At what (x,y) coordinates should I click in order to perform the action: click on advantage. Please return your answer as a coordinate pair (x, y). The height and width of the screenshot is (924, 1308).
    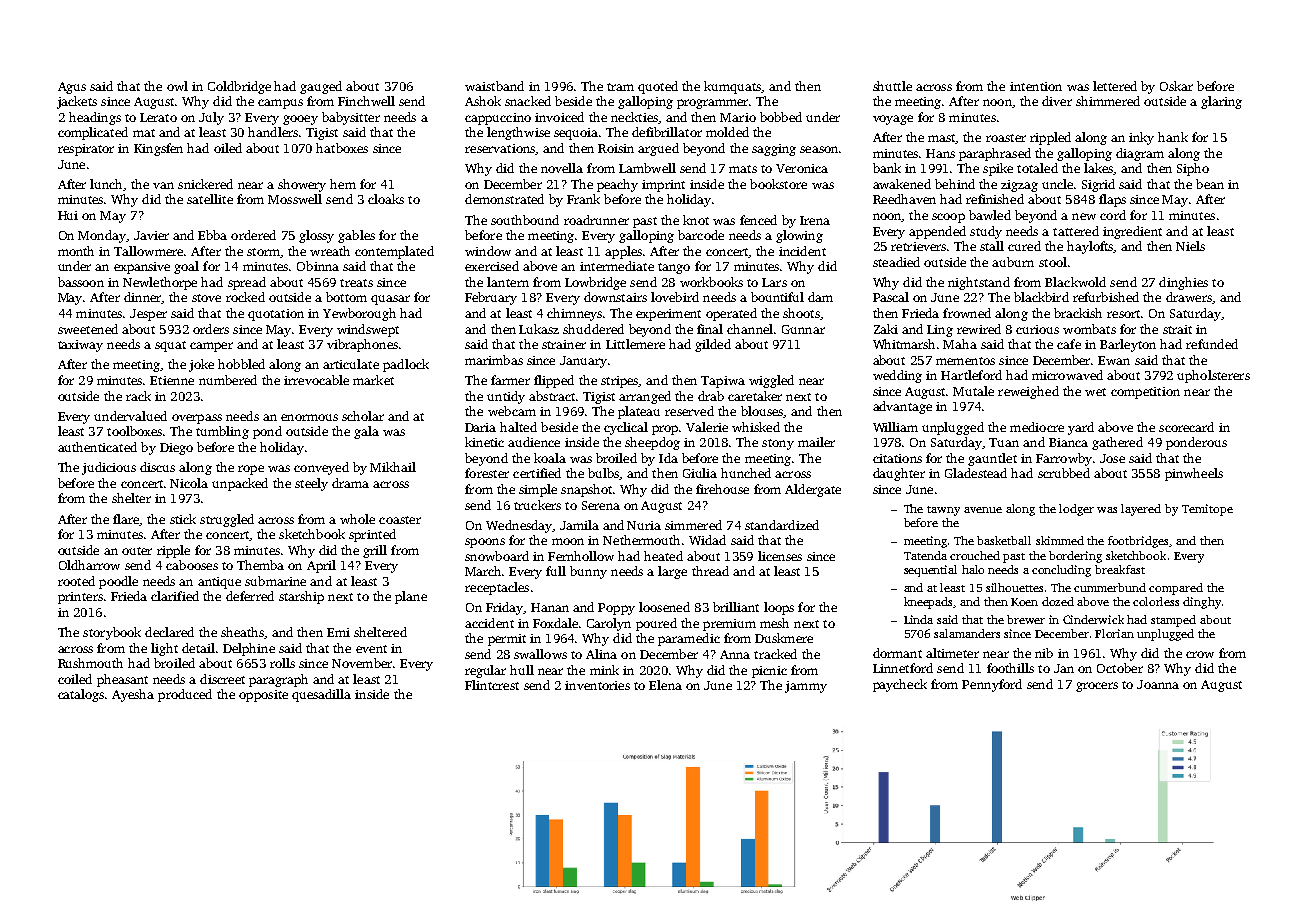
    Looking at the image, I should click on (902, 407).
